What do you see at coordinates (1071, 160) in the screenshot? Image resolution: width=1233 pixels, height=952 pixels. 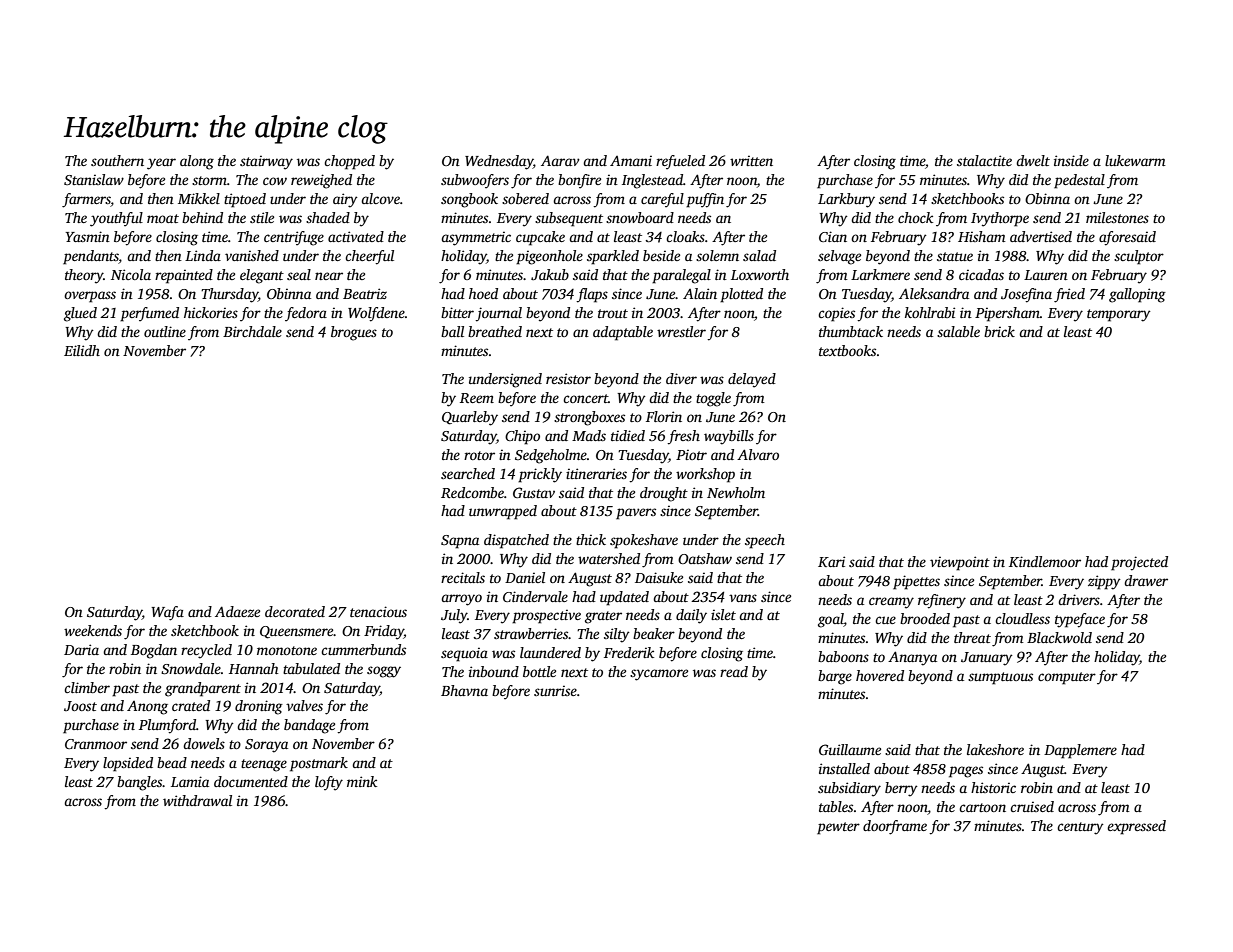 I see `inside` at bounding box center [1071, 160].
